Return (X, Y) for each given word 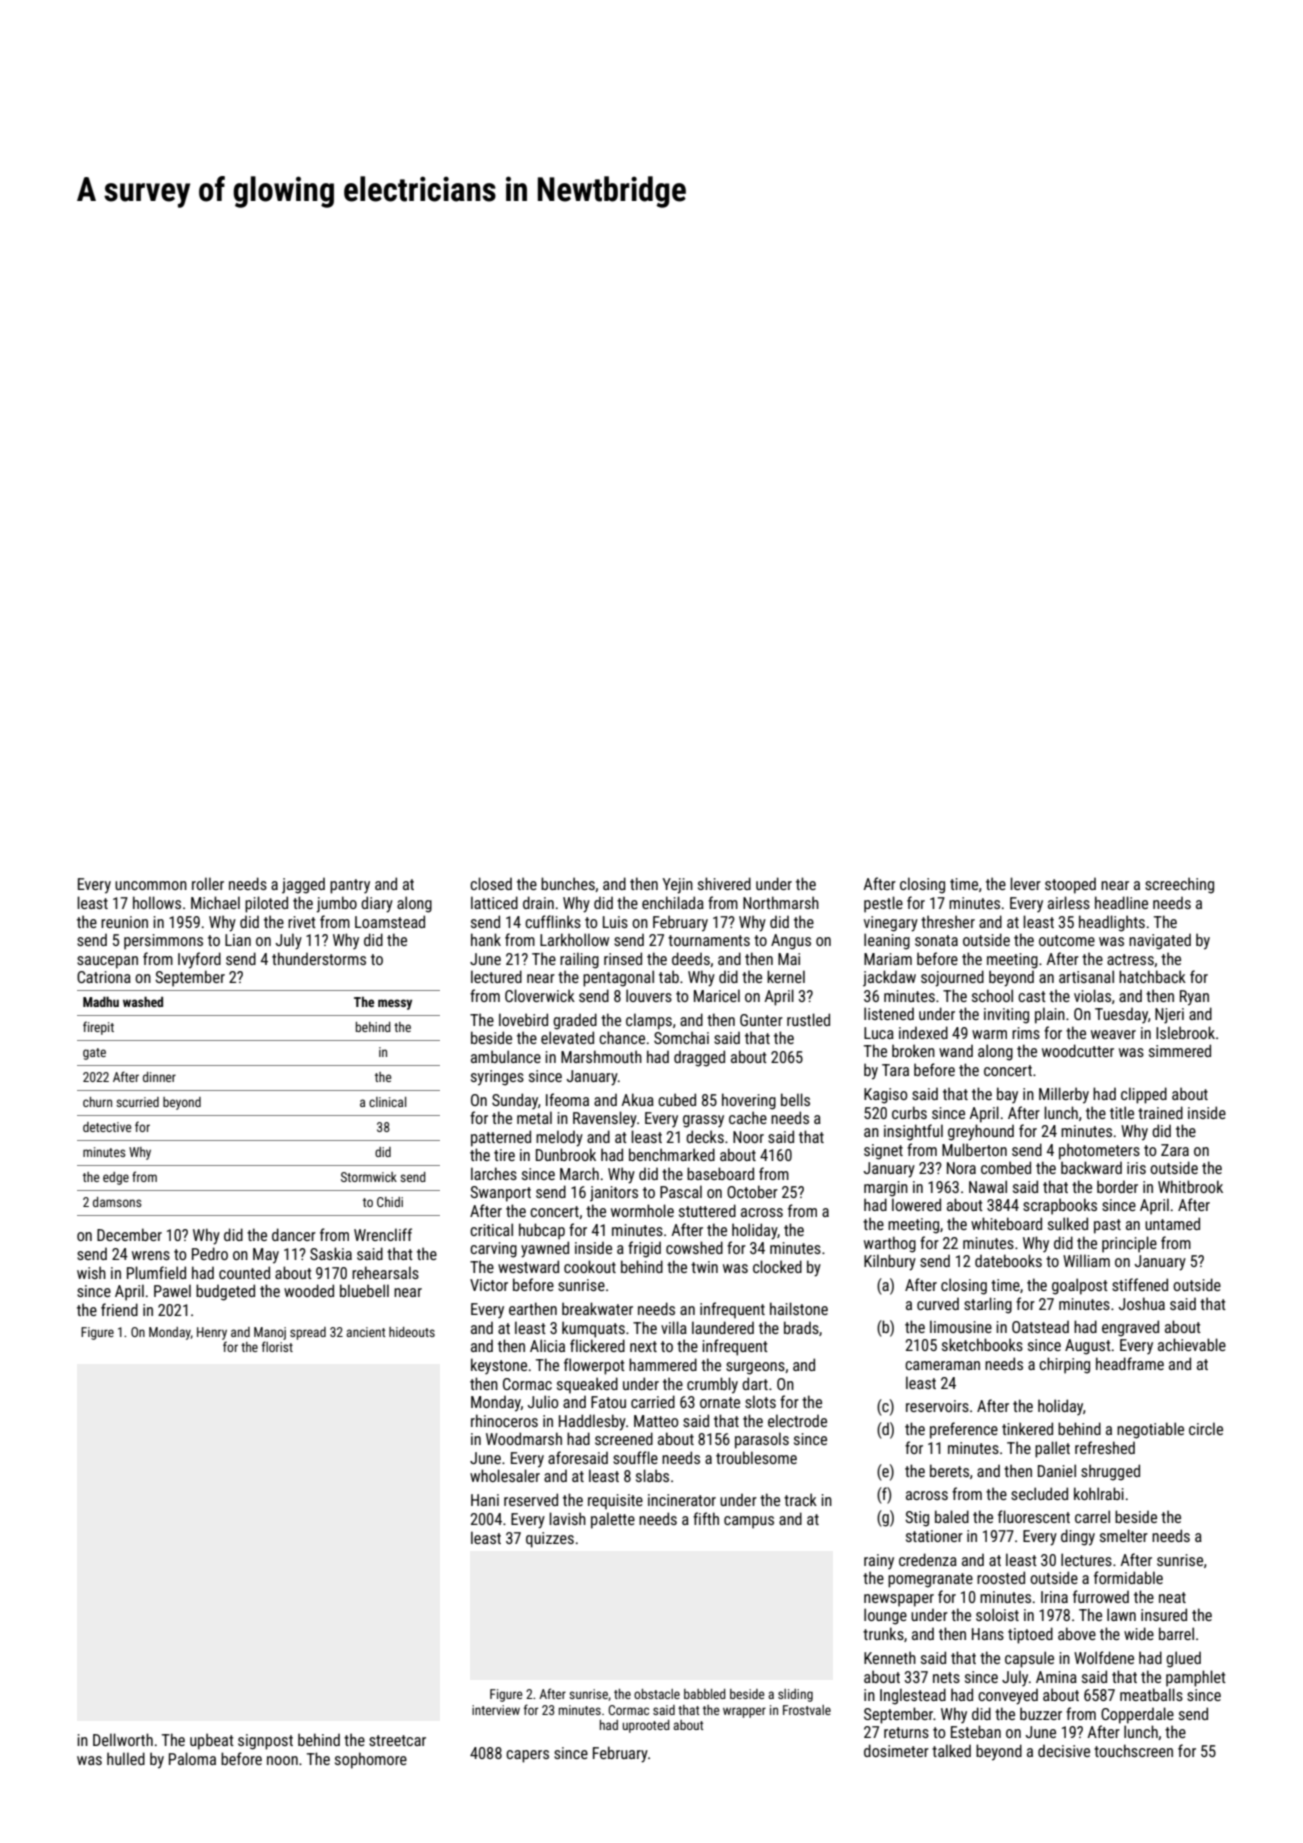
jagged (303, 886)
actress (1130, 959)
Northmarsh (781, 902)
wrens (151, 1255)
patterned (501, 1138)
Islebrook (1185, 1032)
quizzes (550, 1540)
